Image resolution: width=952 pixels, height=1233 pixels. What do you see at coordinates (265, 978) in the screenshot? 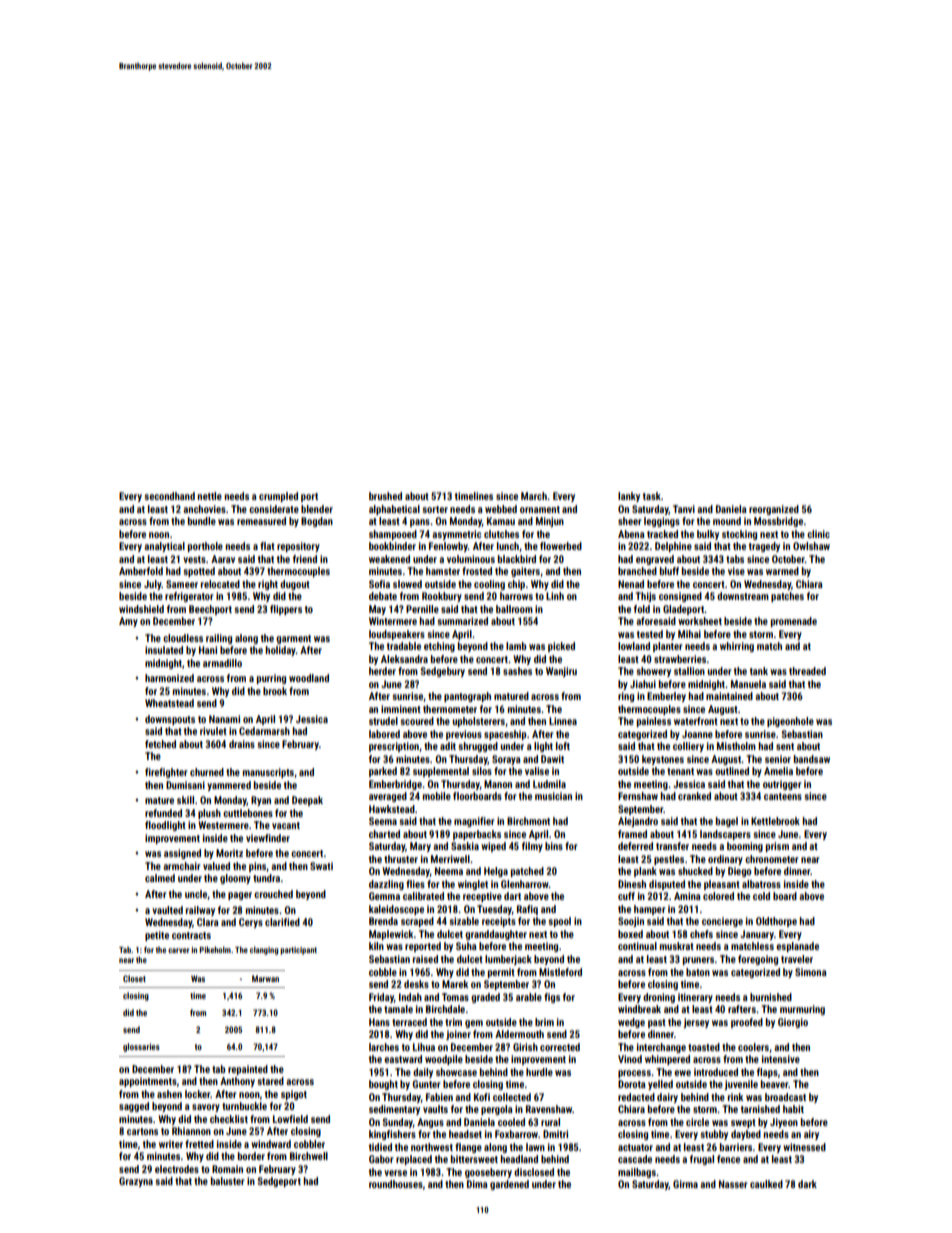
I see `Marwan` at bounding box center [265, 978].
